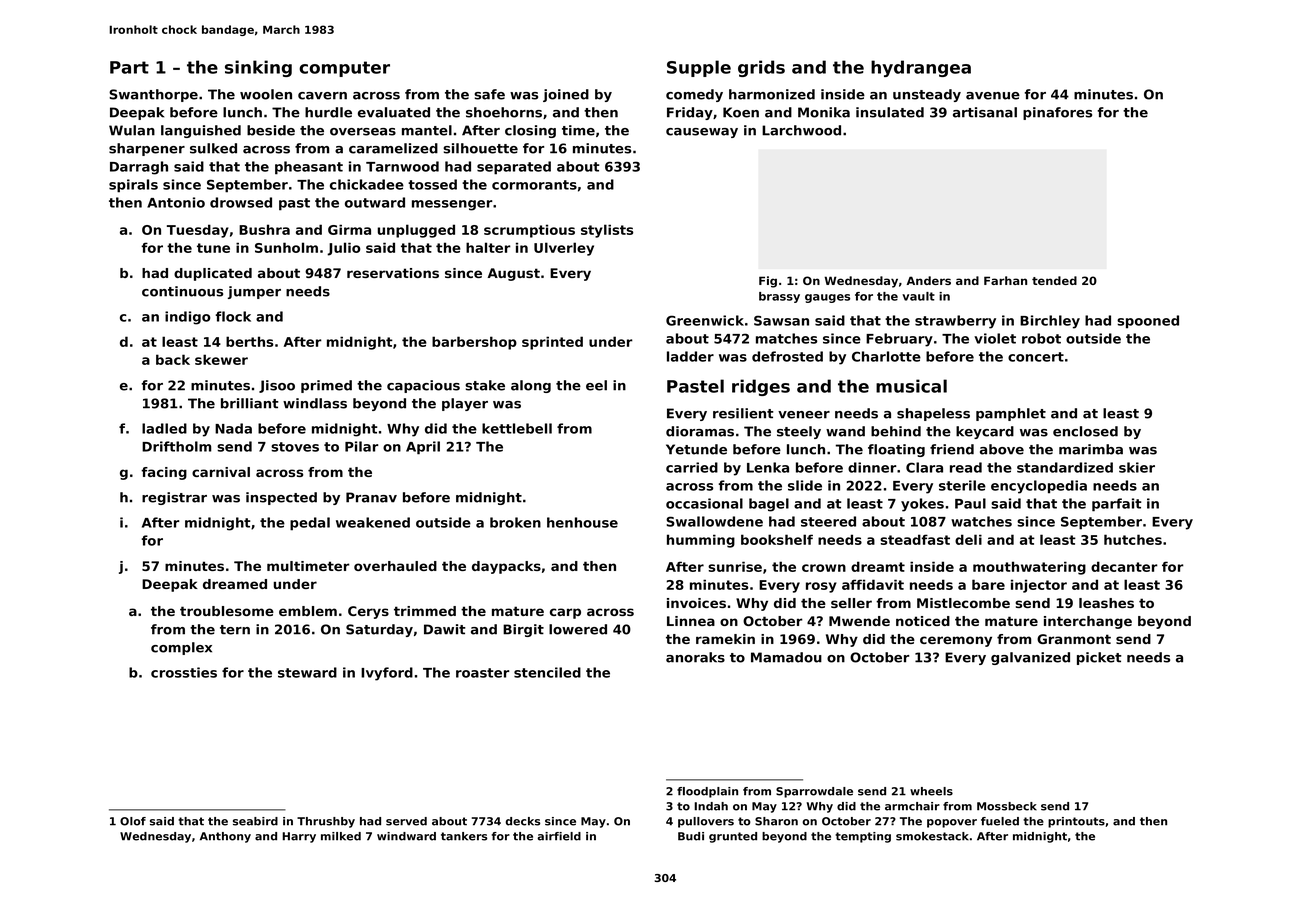 This screenshot has width=1308, height=924. What do you see at coordinates (1148, 322) in the screenshot?
I see `spooned` at bounding box center [1148, 322].
